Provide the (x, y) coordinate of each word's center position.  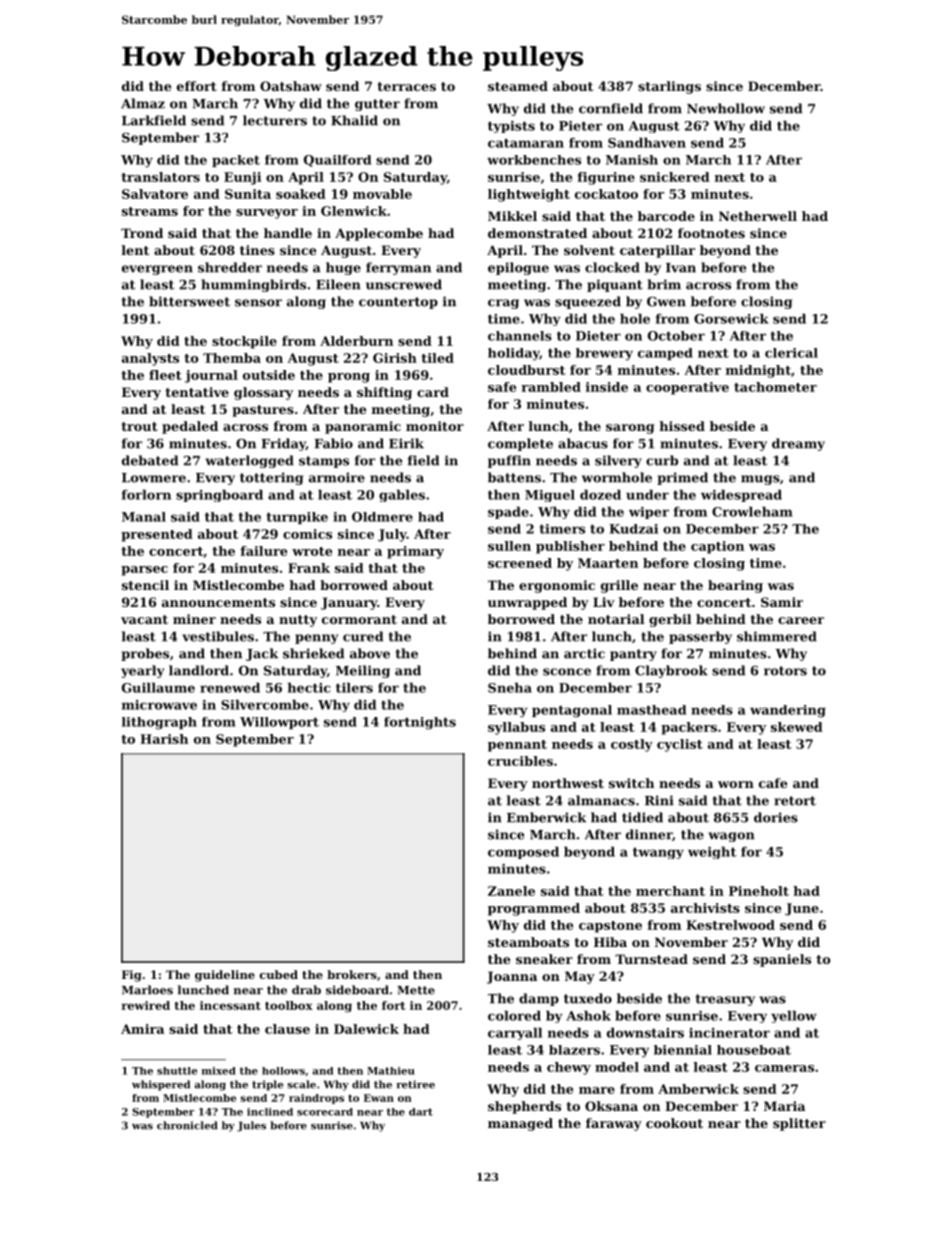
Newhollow (726, 108)
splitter (799, 1124)
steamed (518, 86)
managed (520, 1124)
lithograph (159, 723)
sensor (258, 303)
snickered (675, 177)
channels (520, 336)
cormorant (359, 619)
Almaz (143, 103)
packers (689, 728)
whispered (161, 1085)
